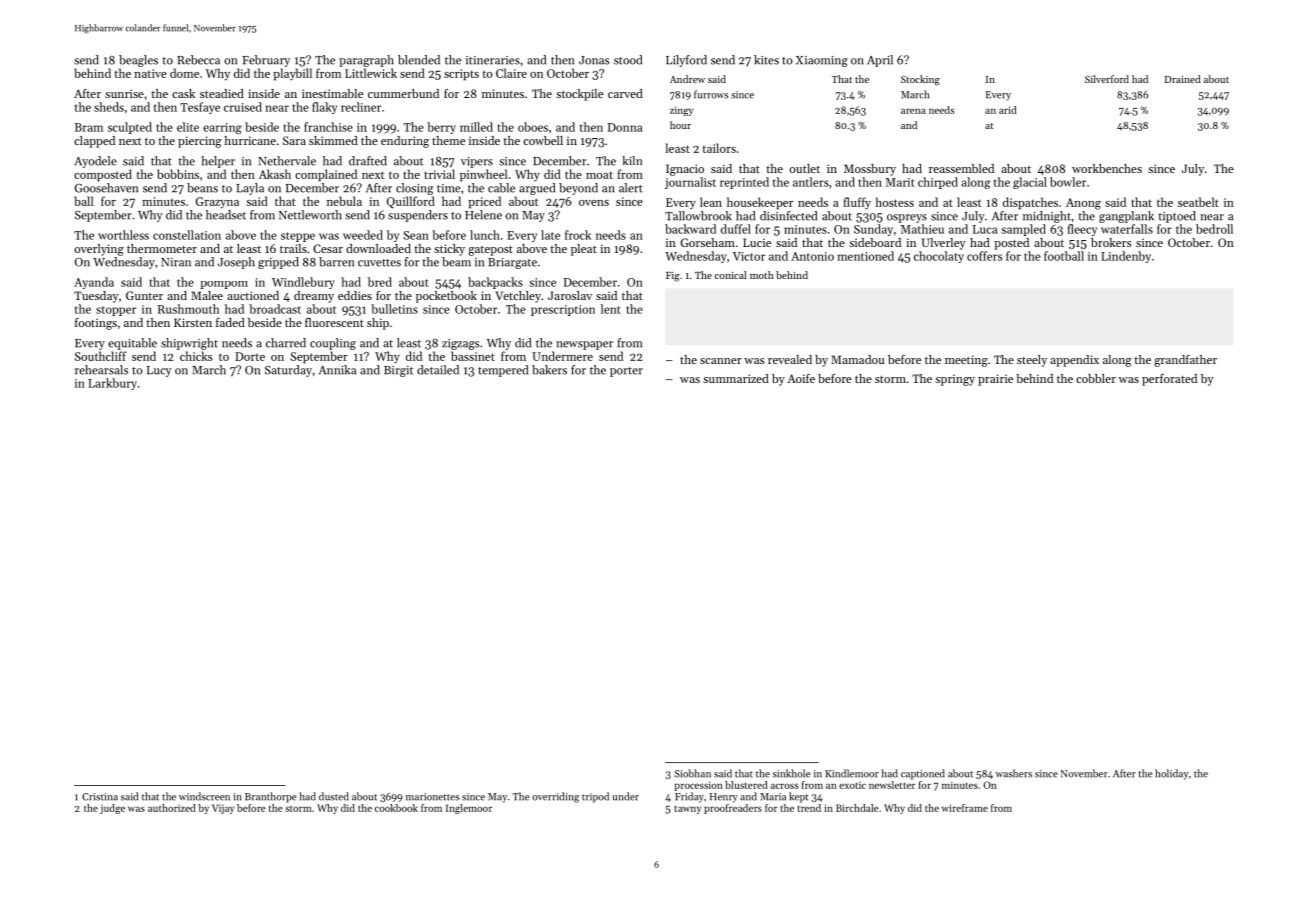 The height and width of the screenshot is (924, 1308). Describe the element at coordinates (485, 235) in the screenshot. I see `lunch` at that location.
